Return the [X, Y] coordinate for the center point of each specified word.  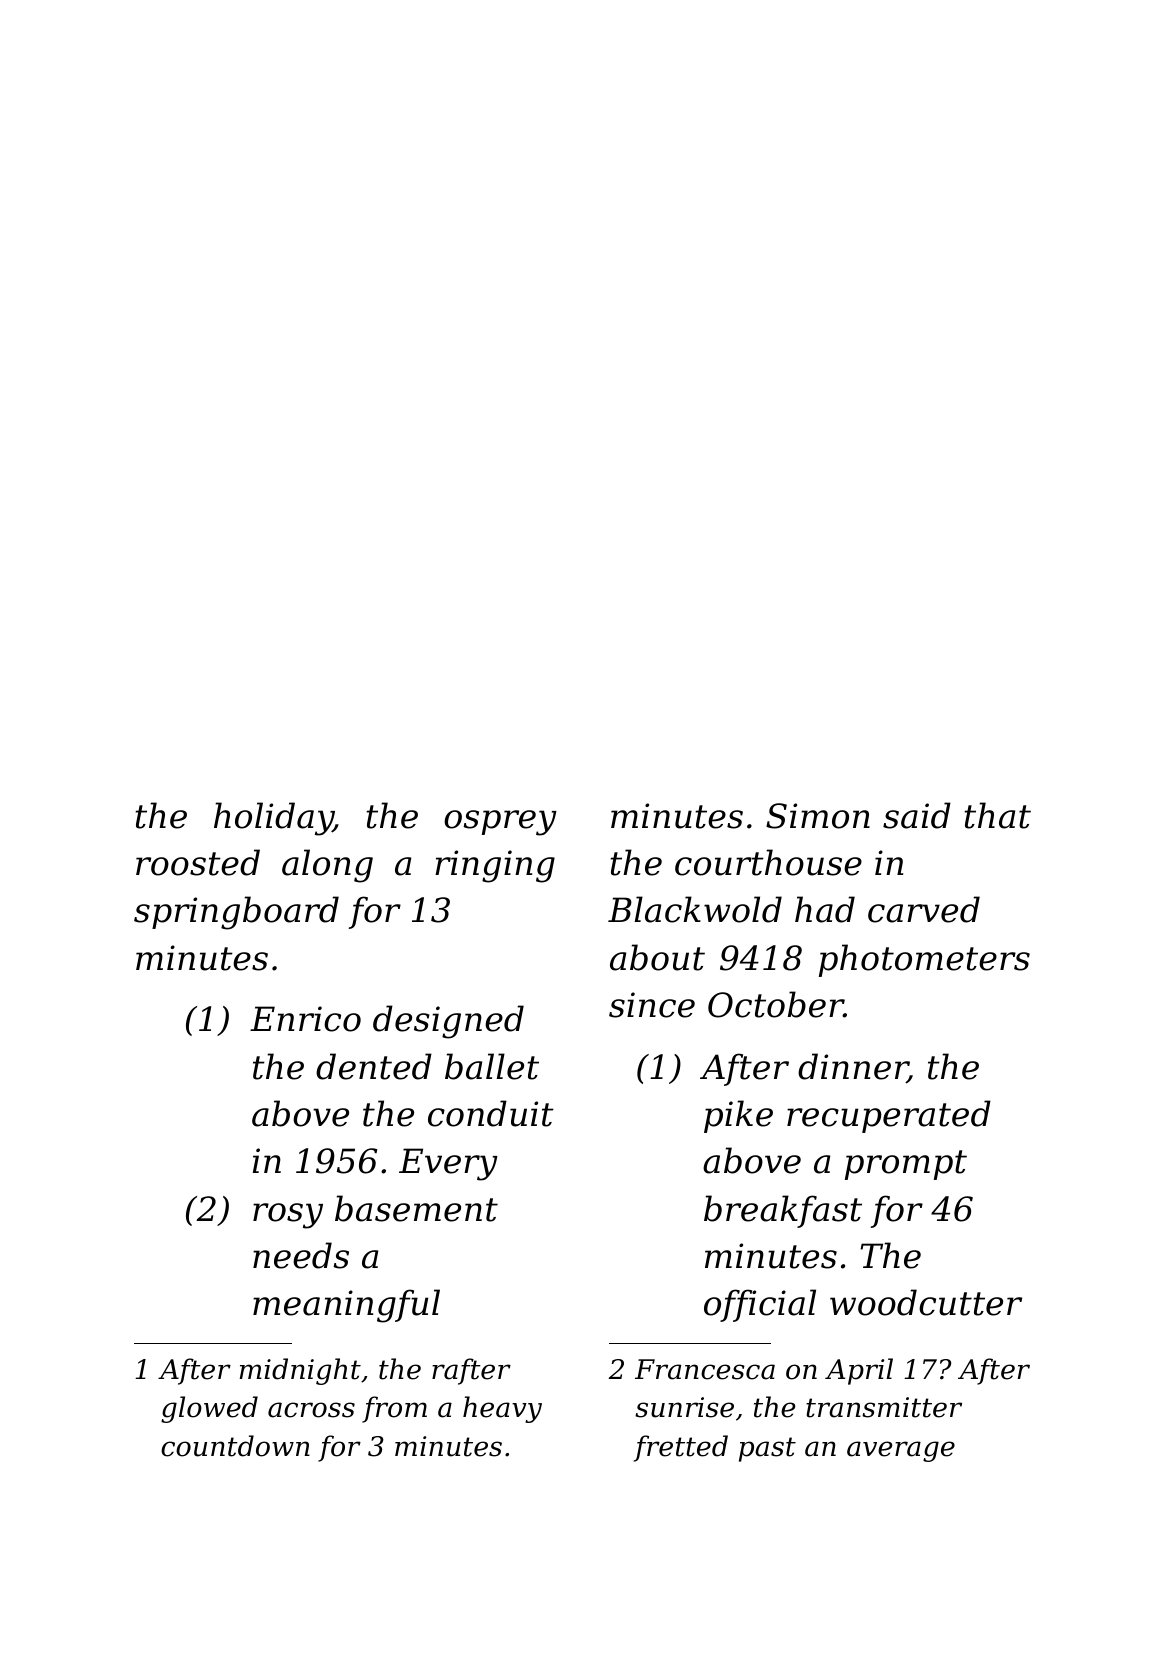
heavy [502, 1409]
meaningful [346, 1306]
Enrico [305, 1019]
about [657, 957]
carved [924, 909]
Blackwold [695, 909]
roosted [198, 862]
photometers [924, 960]
